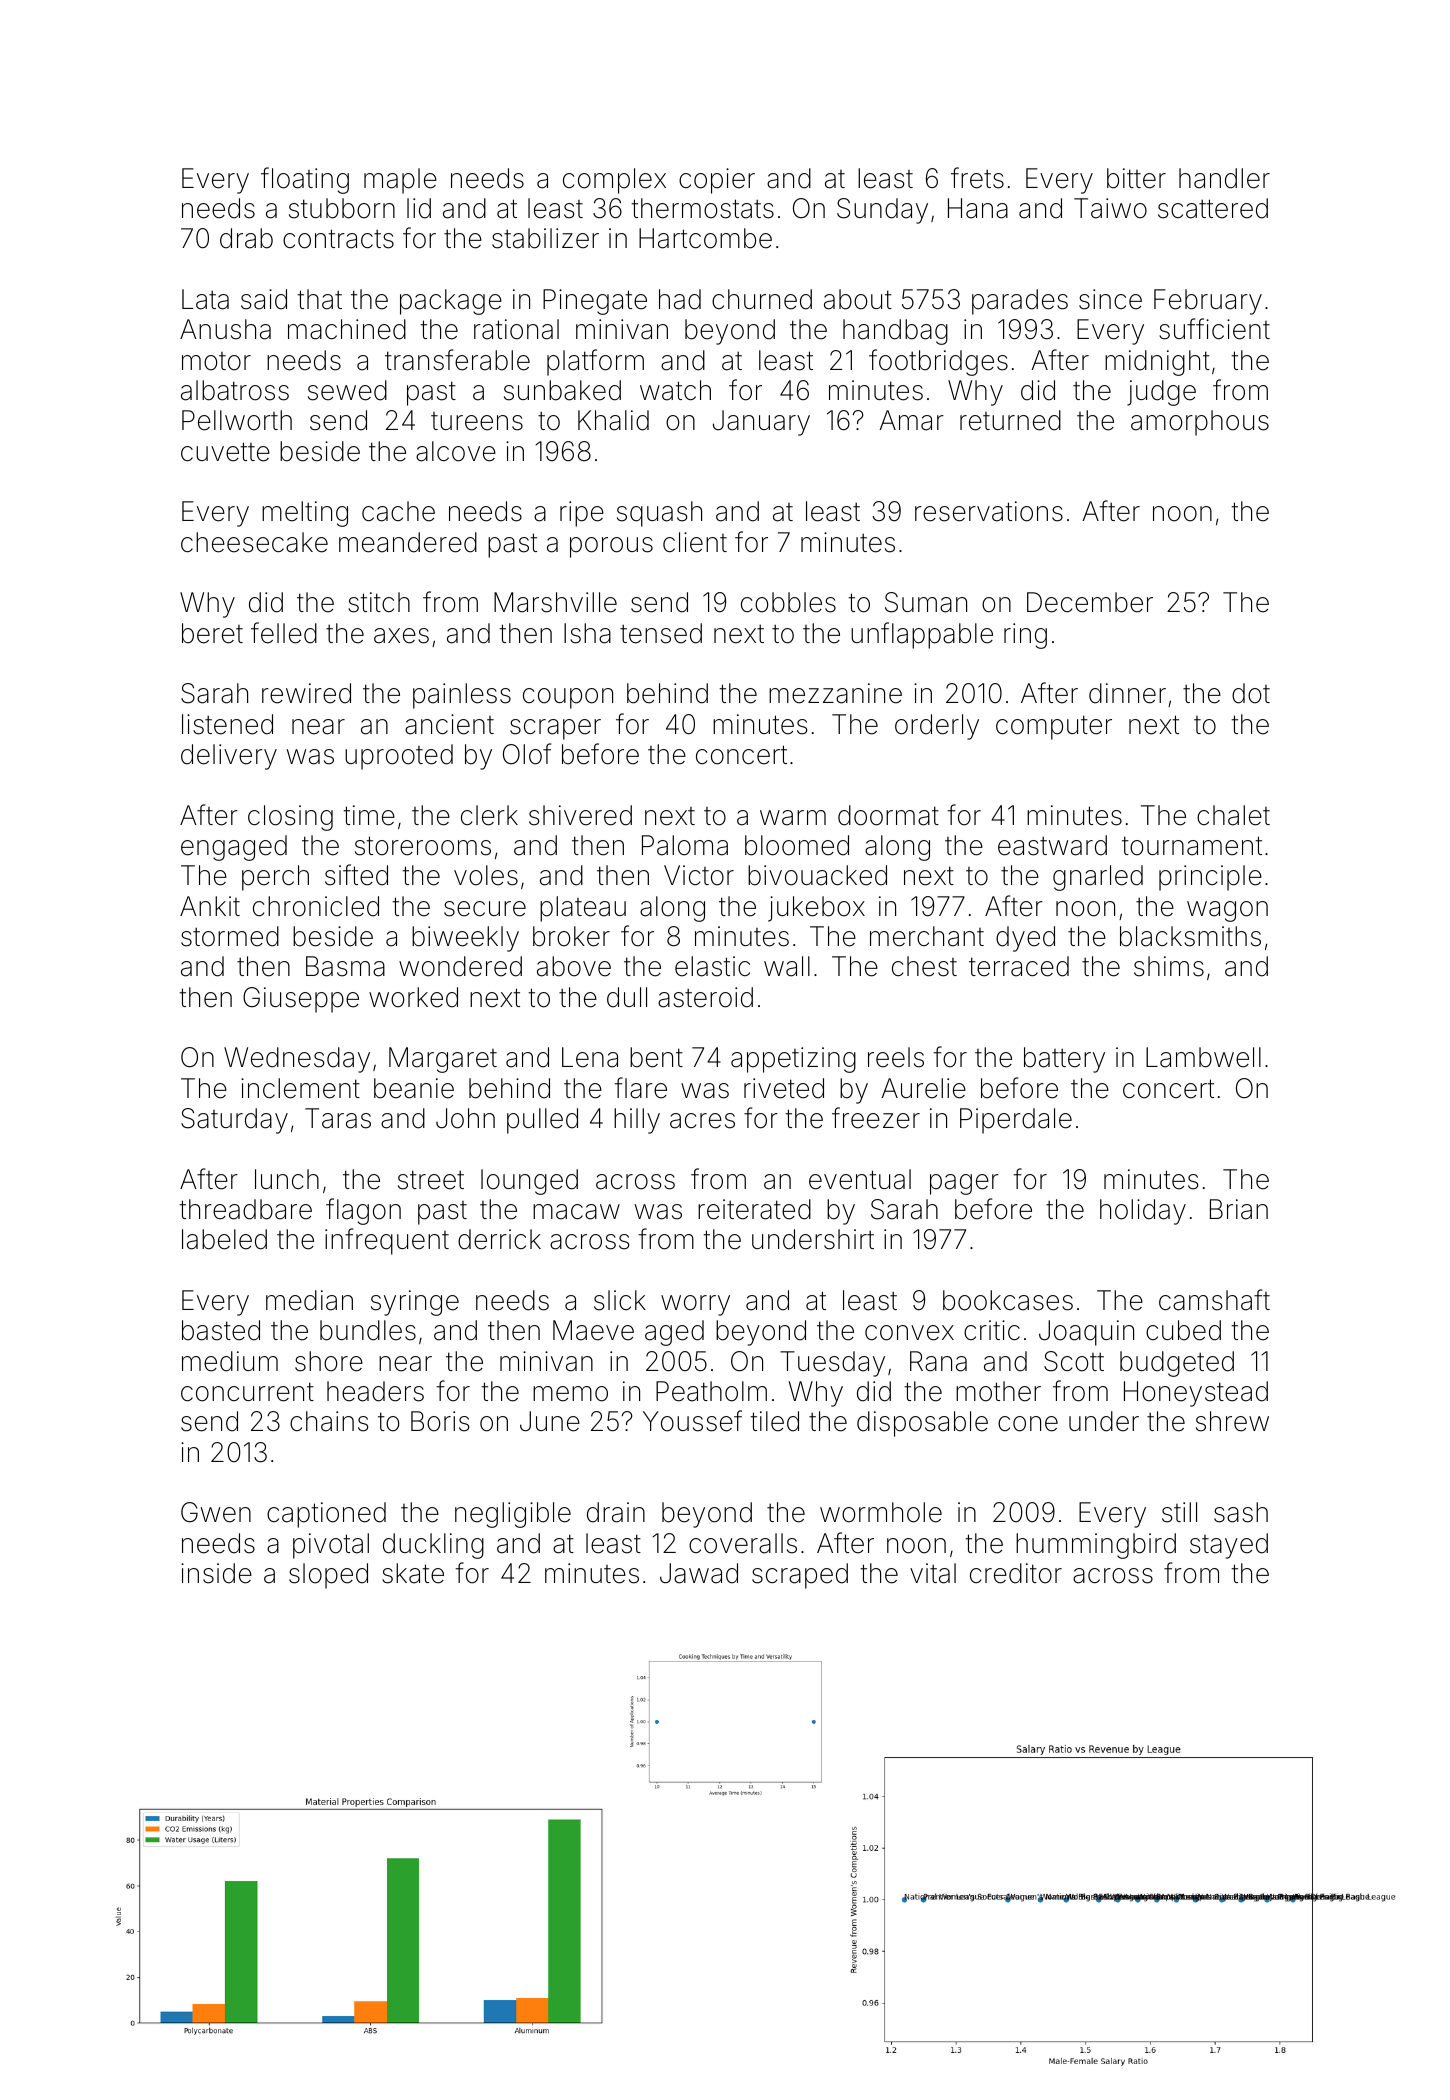 The height and width of the image is (2100, 1450). Describe the element at coordinates (347, 390) in the image. I see `sewed` at that location.
